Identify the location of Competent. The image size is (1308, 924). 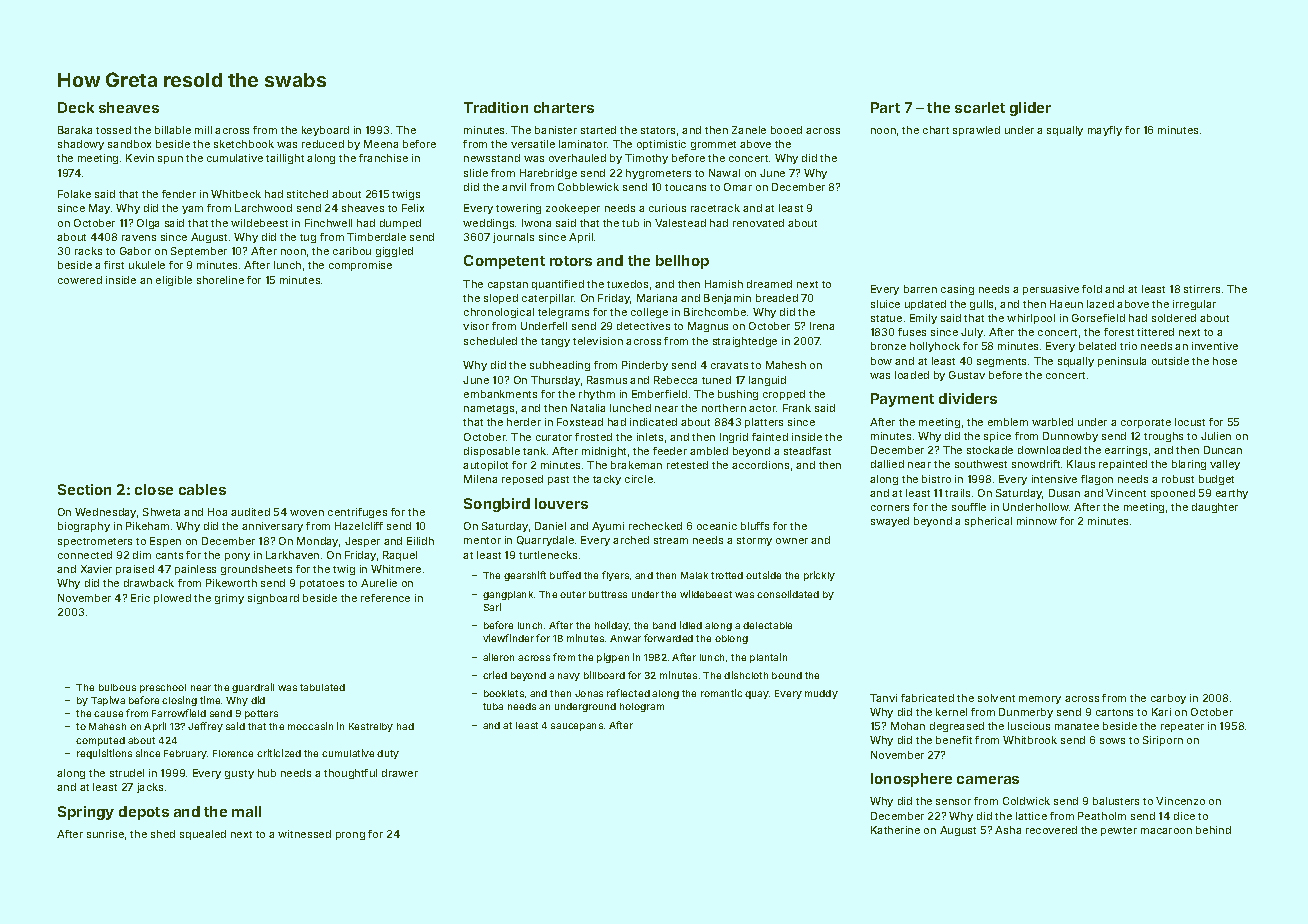
(504, 262).
